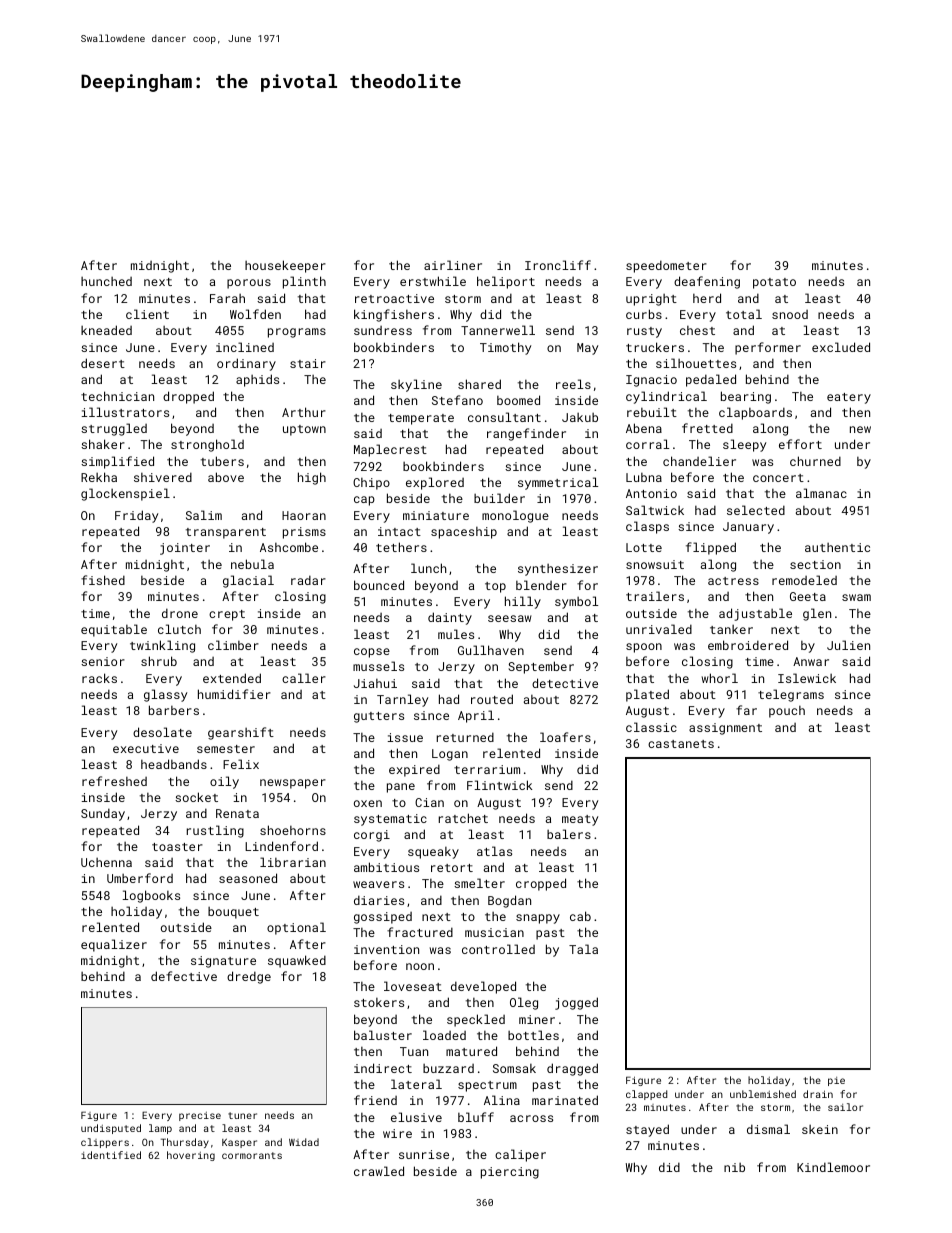 The image size is (952, 1233). I want to click on Lubna, so click(644, 477).
